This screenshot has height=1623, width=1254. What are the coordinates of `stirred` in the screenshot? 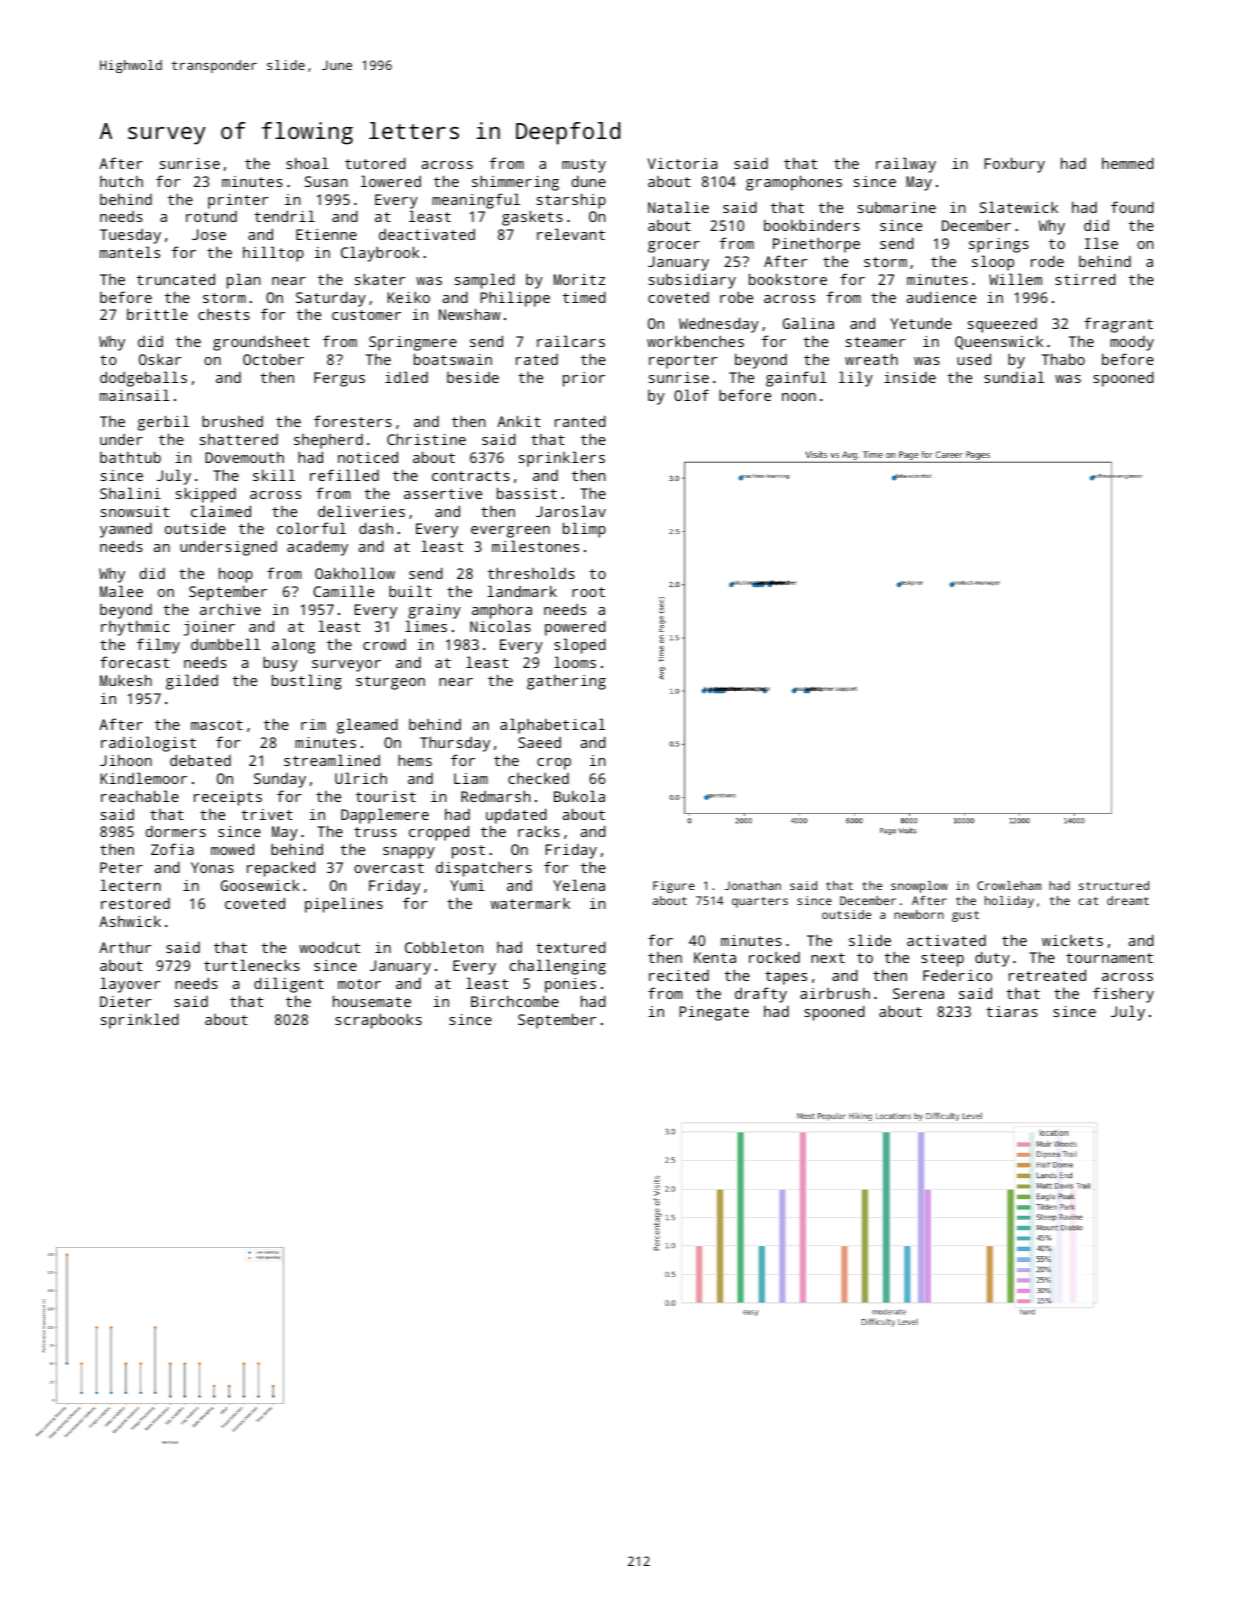 It's located at (1085, 279).
